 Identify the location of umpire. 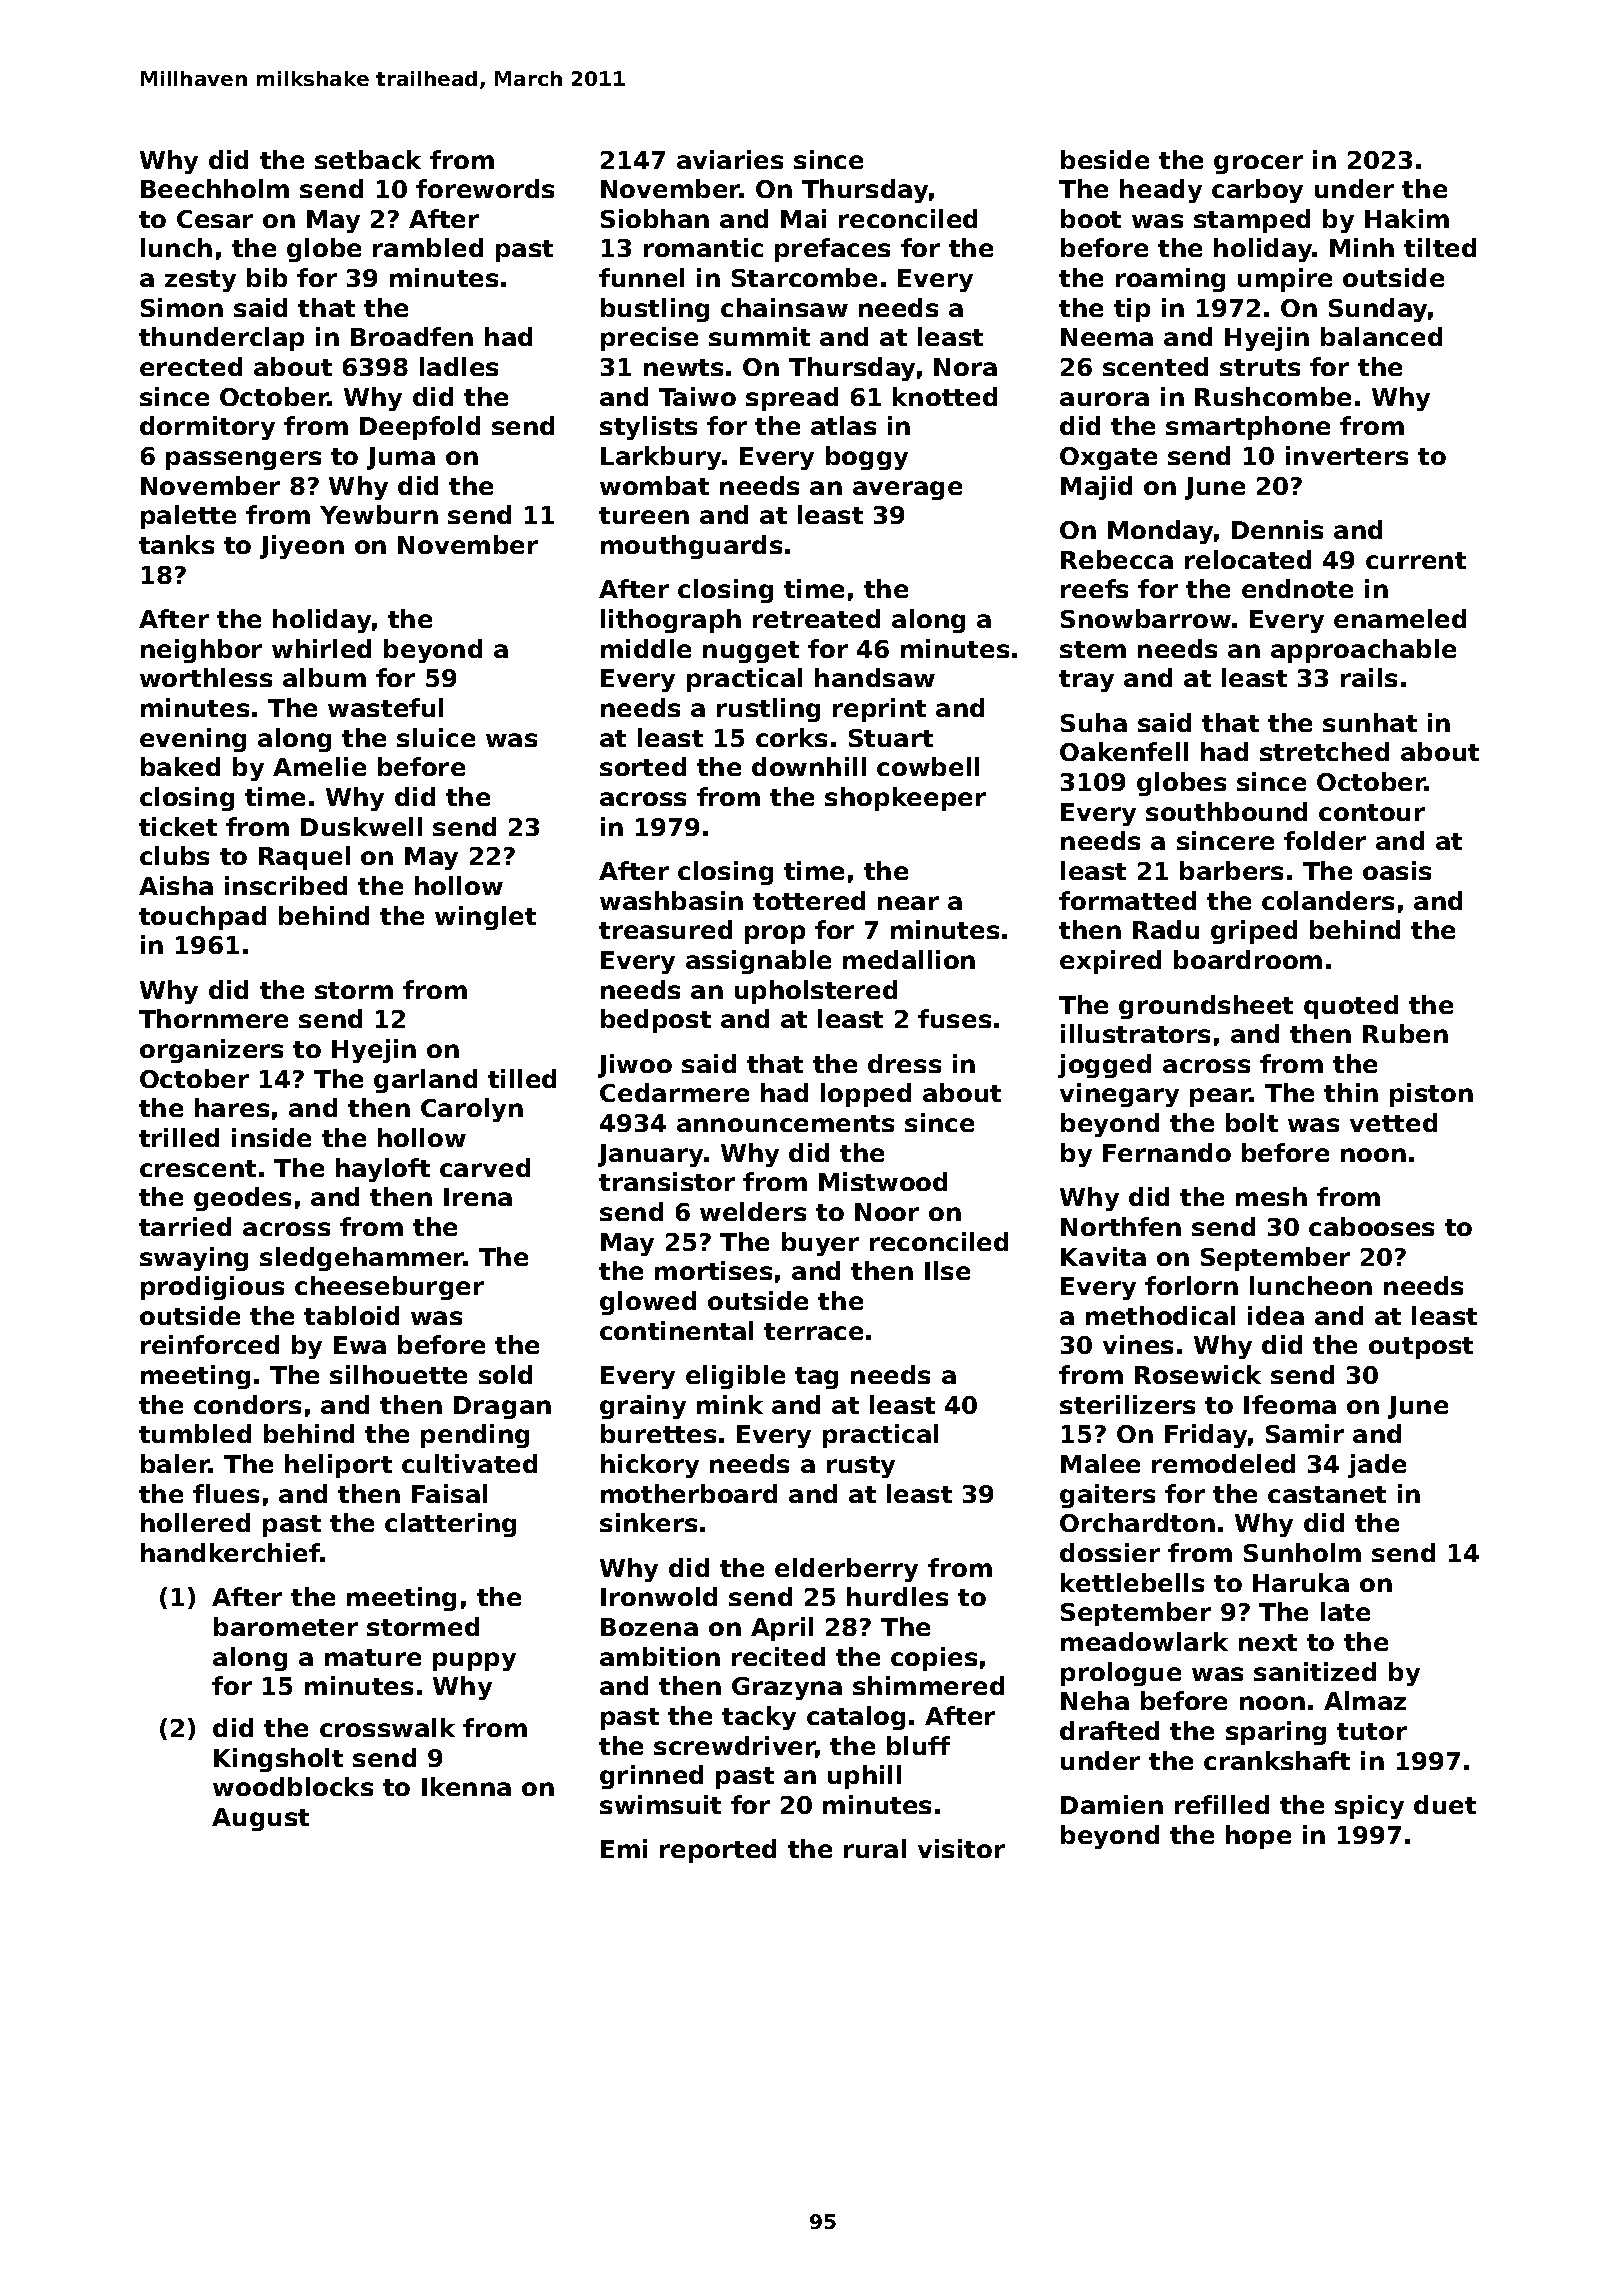
(1285, 280).
